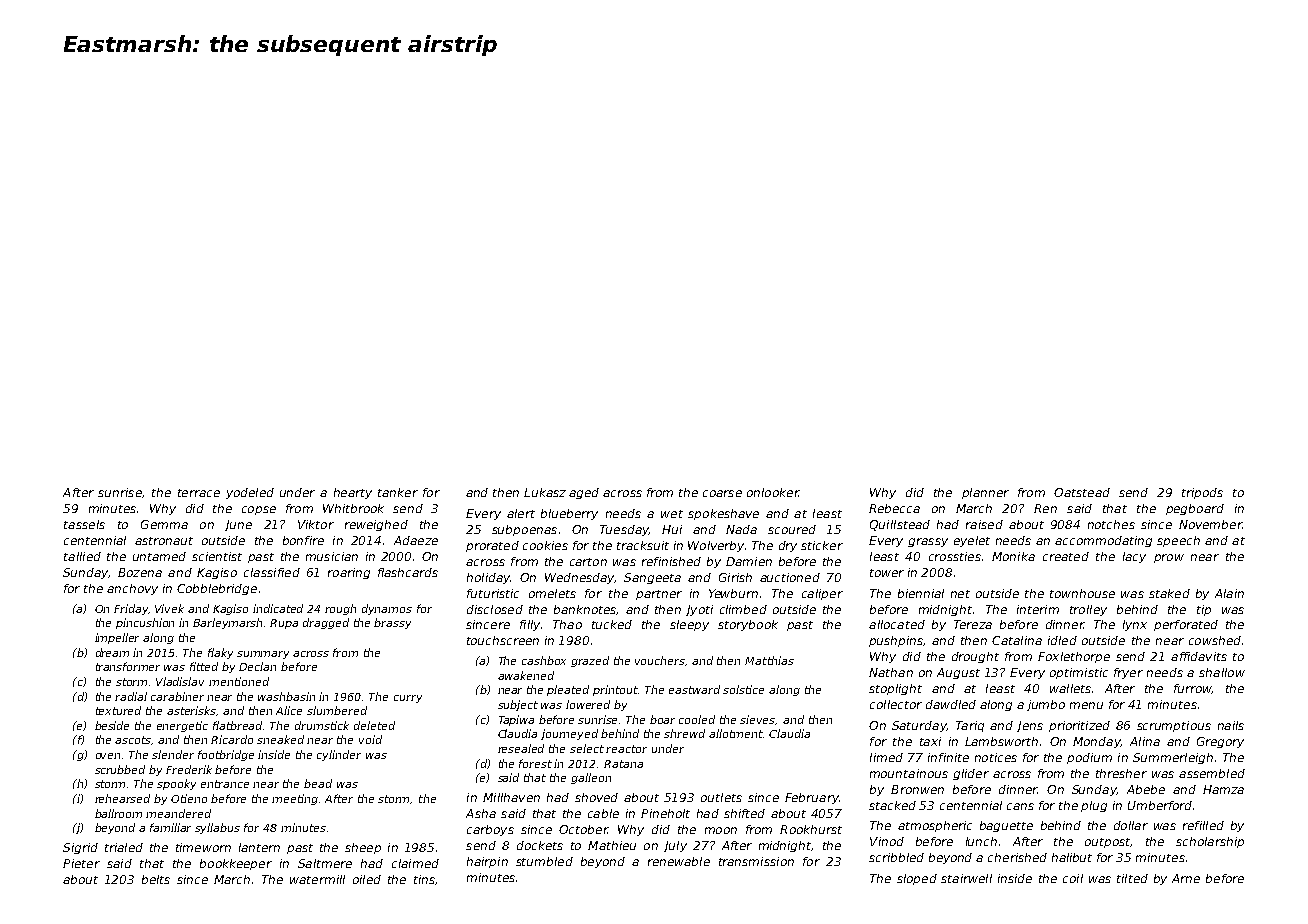 Image resolution: width=1308 pixels, height=924 pixels. I want to click on flashcards, so click(408, 572).
